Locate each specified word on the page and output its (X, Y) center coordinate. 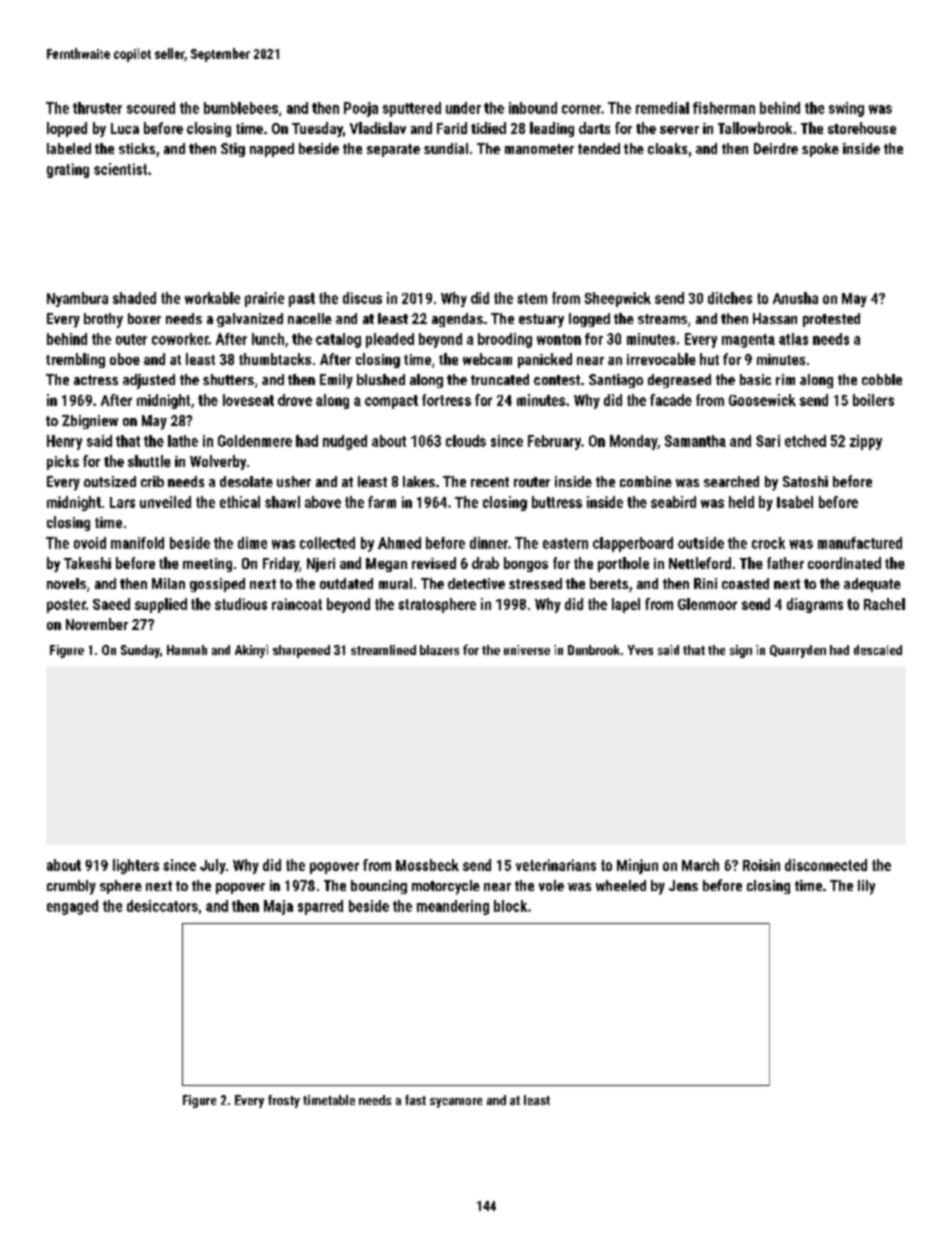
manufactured (860, 543)
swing (846, 109)
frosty (284, 1101)
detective (476, 583)
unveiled (165, 502)
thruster (97, 108)
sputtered (412, 109)
